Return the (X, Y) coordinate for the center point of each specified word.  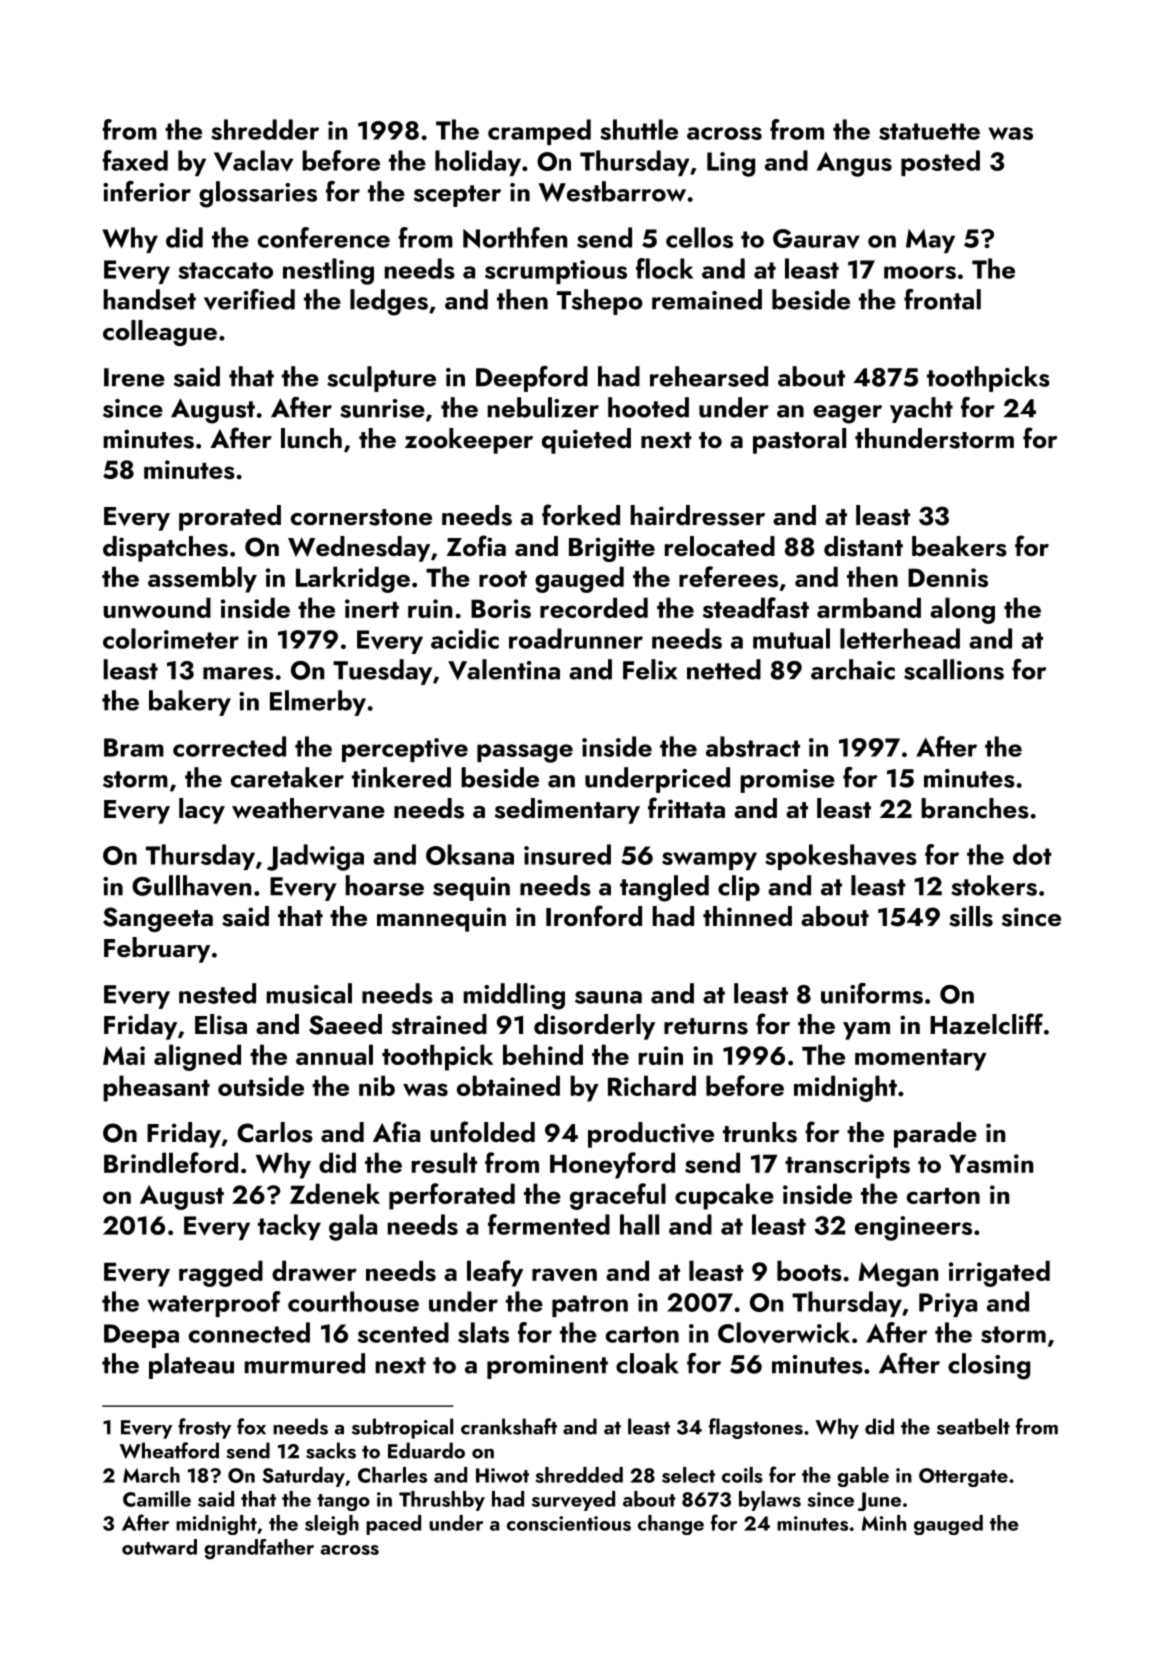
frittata (686, 807)
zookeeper (469, 441)
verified (249, 299)
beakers (959, 546)
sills (971, 916)
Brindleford (171, 1162)
